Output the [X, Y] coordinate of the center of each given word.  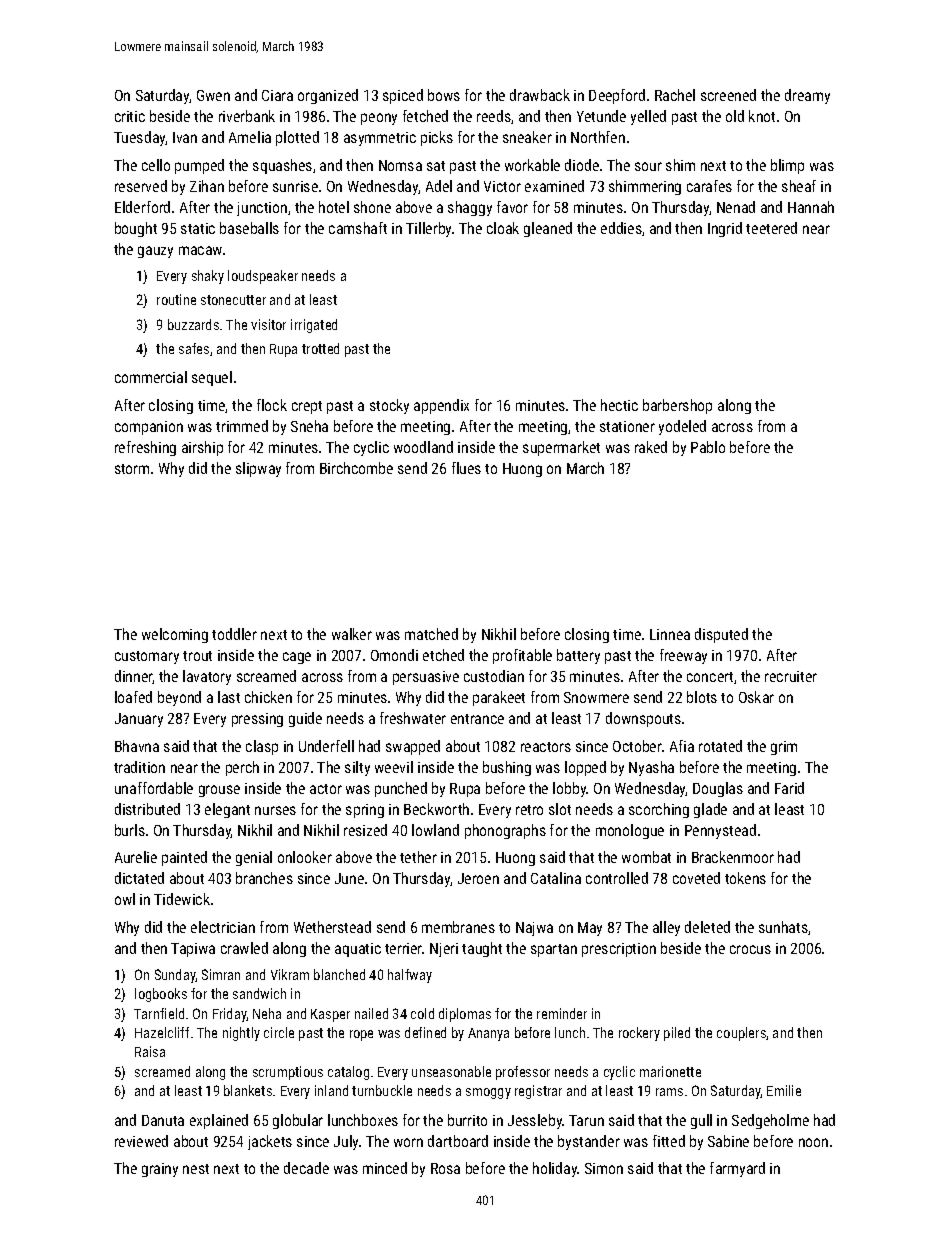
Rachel [675, 95]
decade [306, 1168]
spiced [403, 96]
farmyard [737, 1169]
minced [385, 1168]
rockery [639, 1034]
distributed [147, 809]
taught [482, 949]
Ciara [277, 95]
